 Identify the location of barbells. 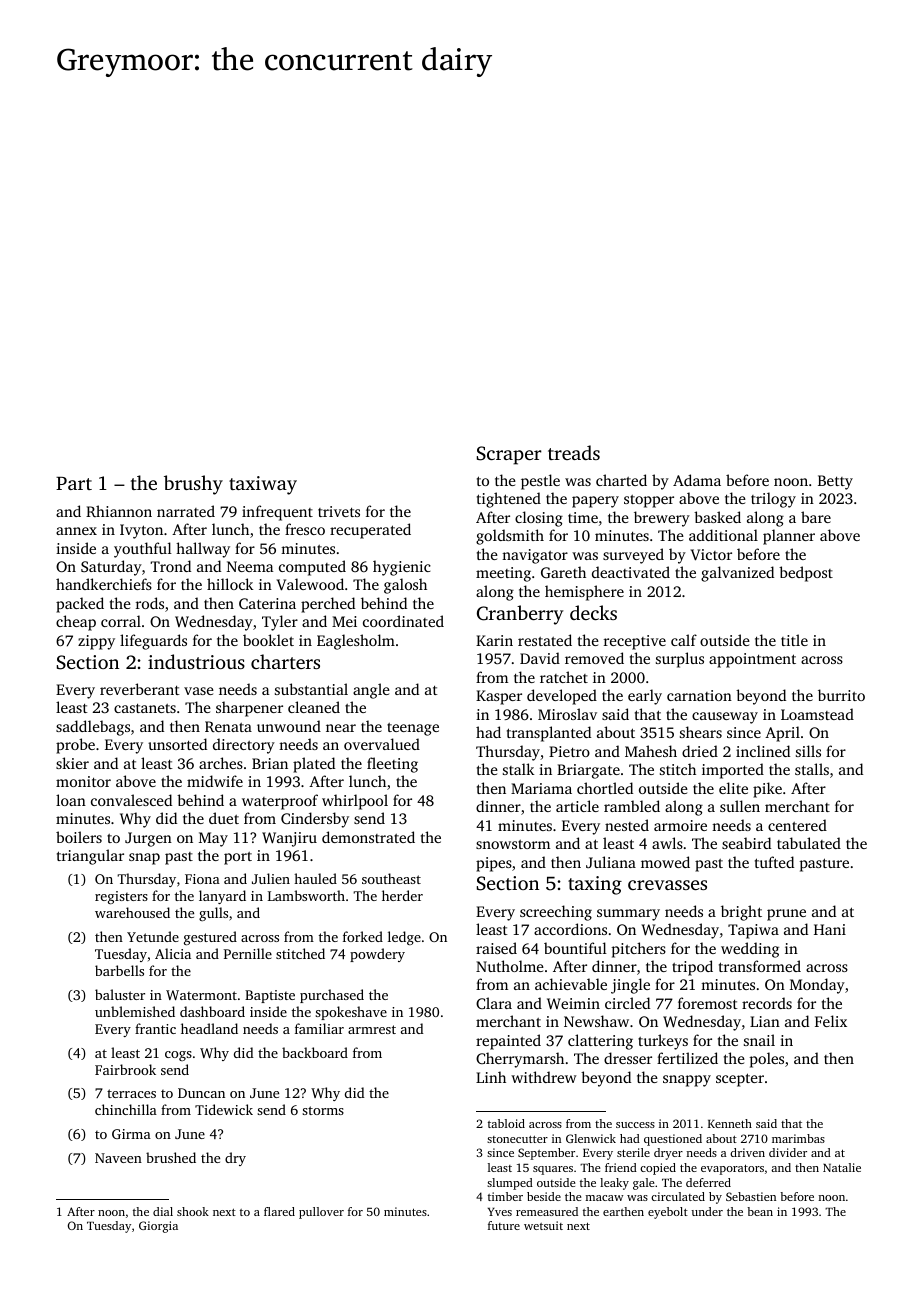
(119, 970).
